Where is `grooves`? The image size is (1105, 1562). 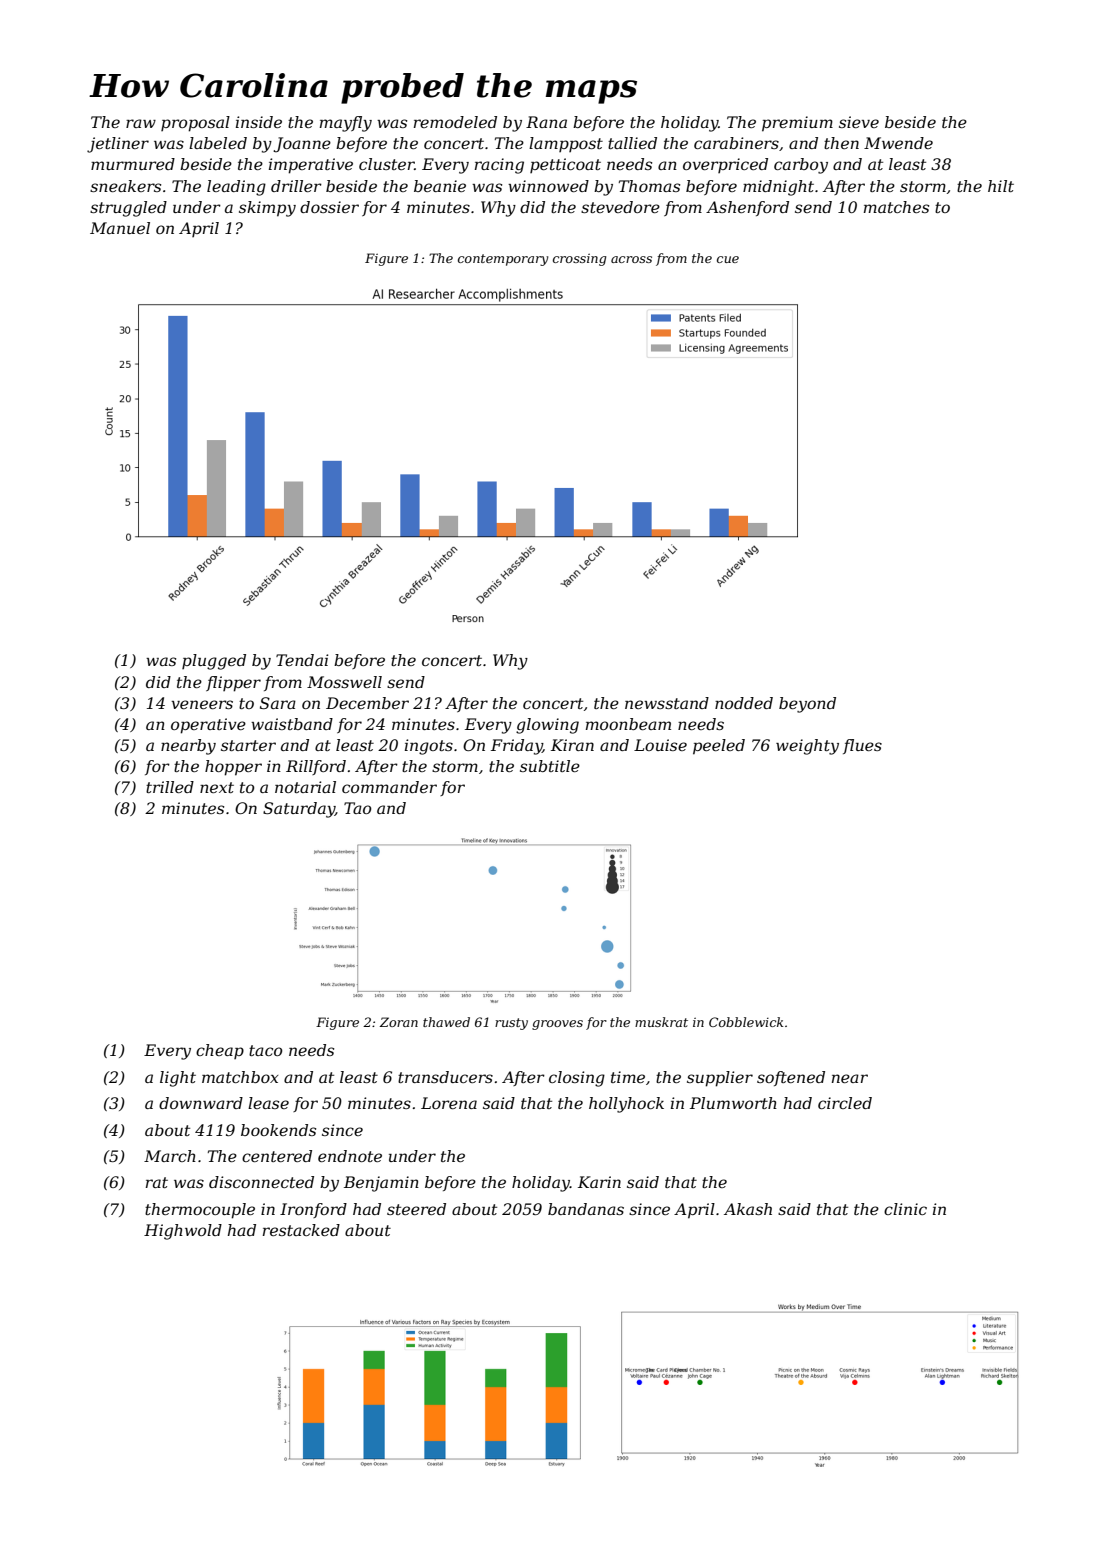 grooves is located at coordinates (557, 1025).
